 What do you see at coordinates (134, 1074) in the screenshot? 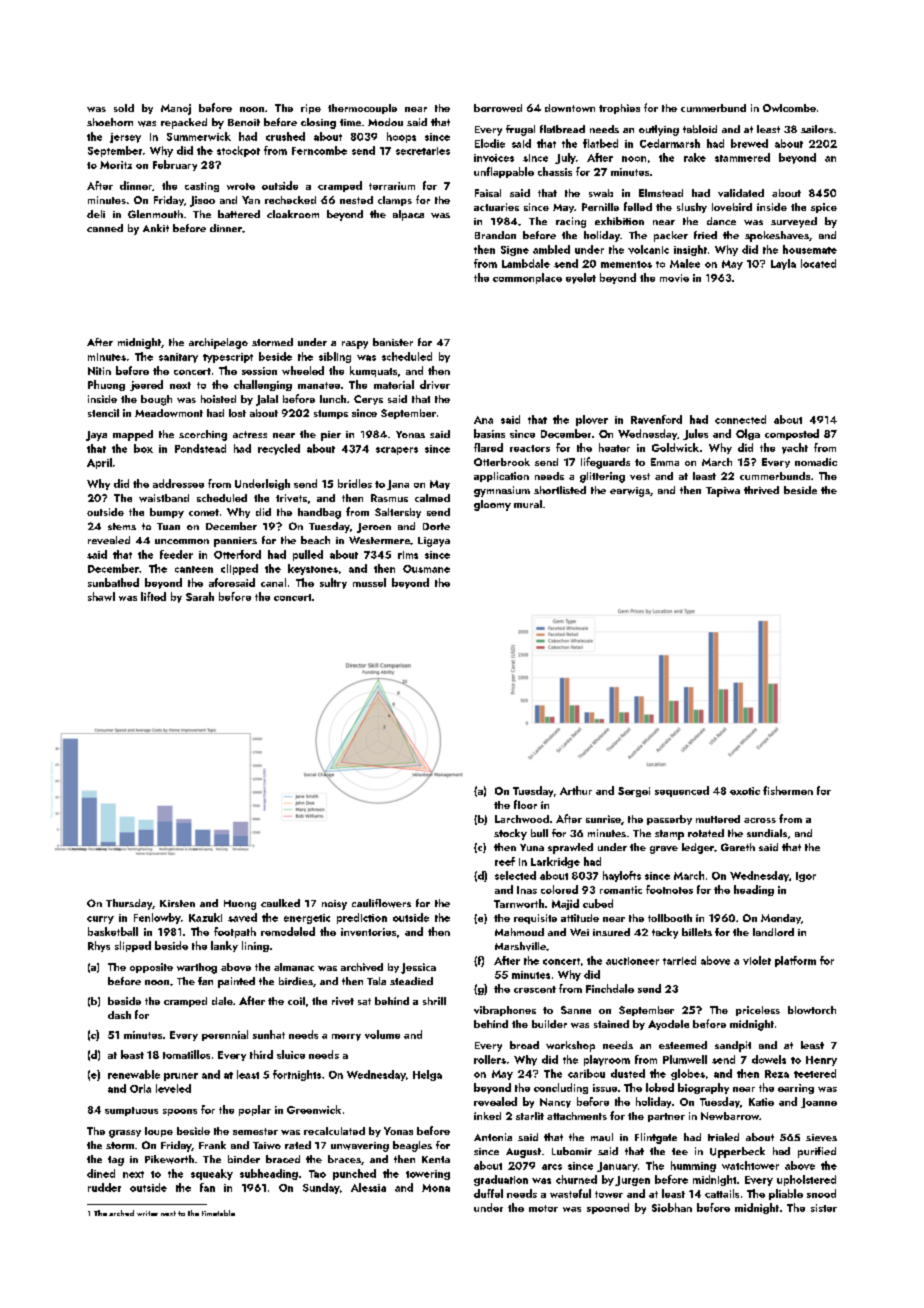
I see `renewable` at bounding box center [134, 1074].
